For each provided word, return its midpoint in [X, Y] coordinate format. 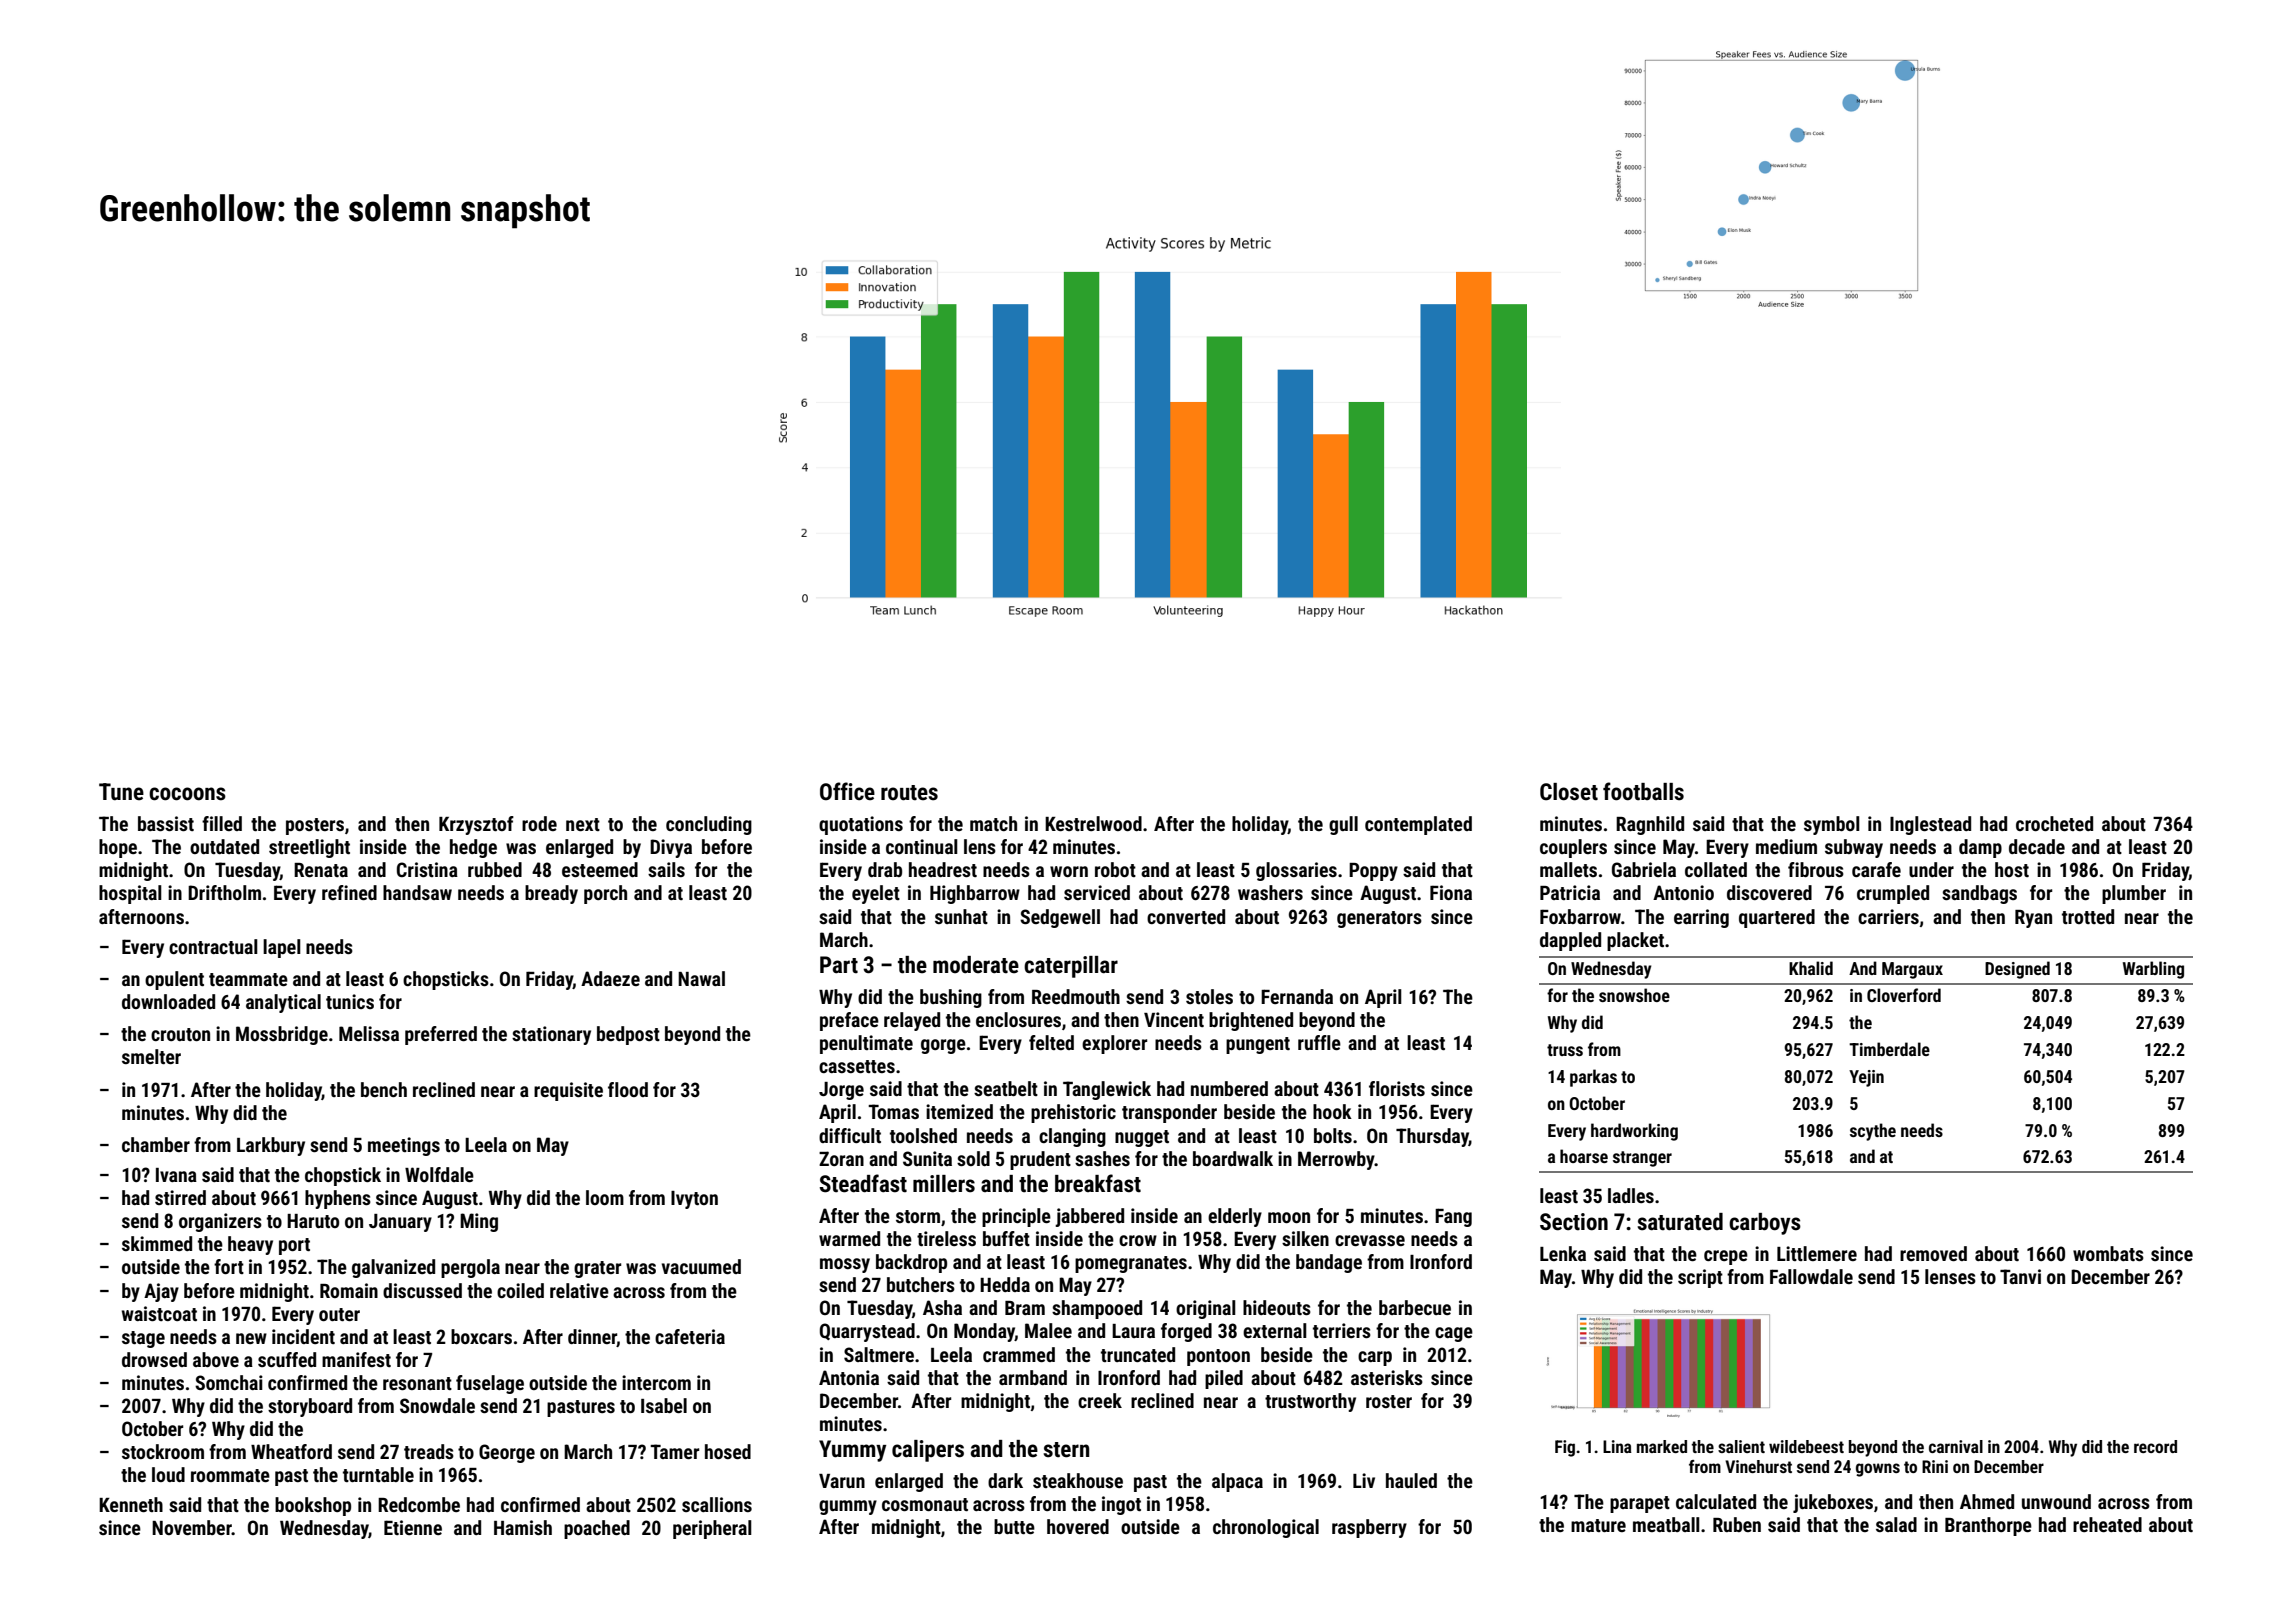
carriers [1888, 916]
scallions [717, 1504]
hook [1332, 1111]
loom [605, 1197]
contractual [213, 946]
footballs [1643, 791]
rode [539, 823]
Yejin [1866, 1078]
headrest [943, 869]
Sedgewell [1060, 918]
